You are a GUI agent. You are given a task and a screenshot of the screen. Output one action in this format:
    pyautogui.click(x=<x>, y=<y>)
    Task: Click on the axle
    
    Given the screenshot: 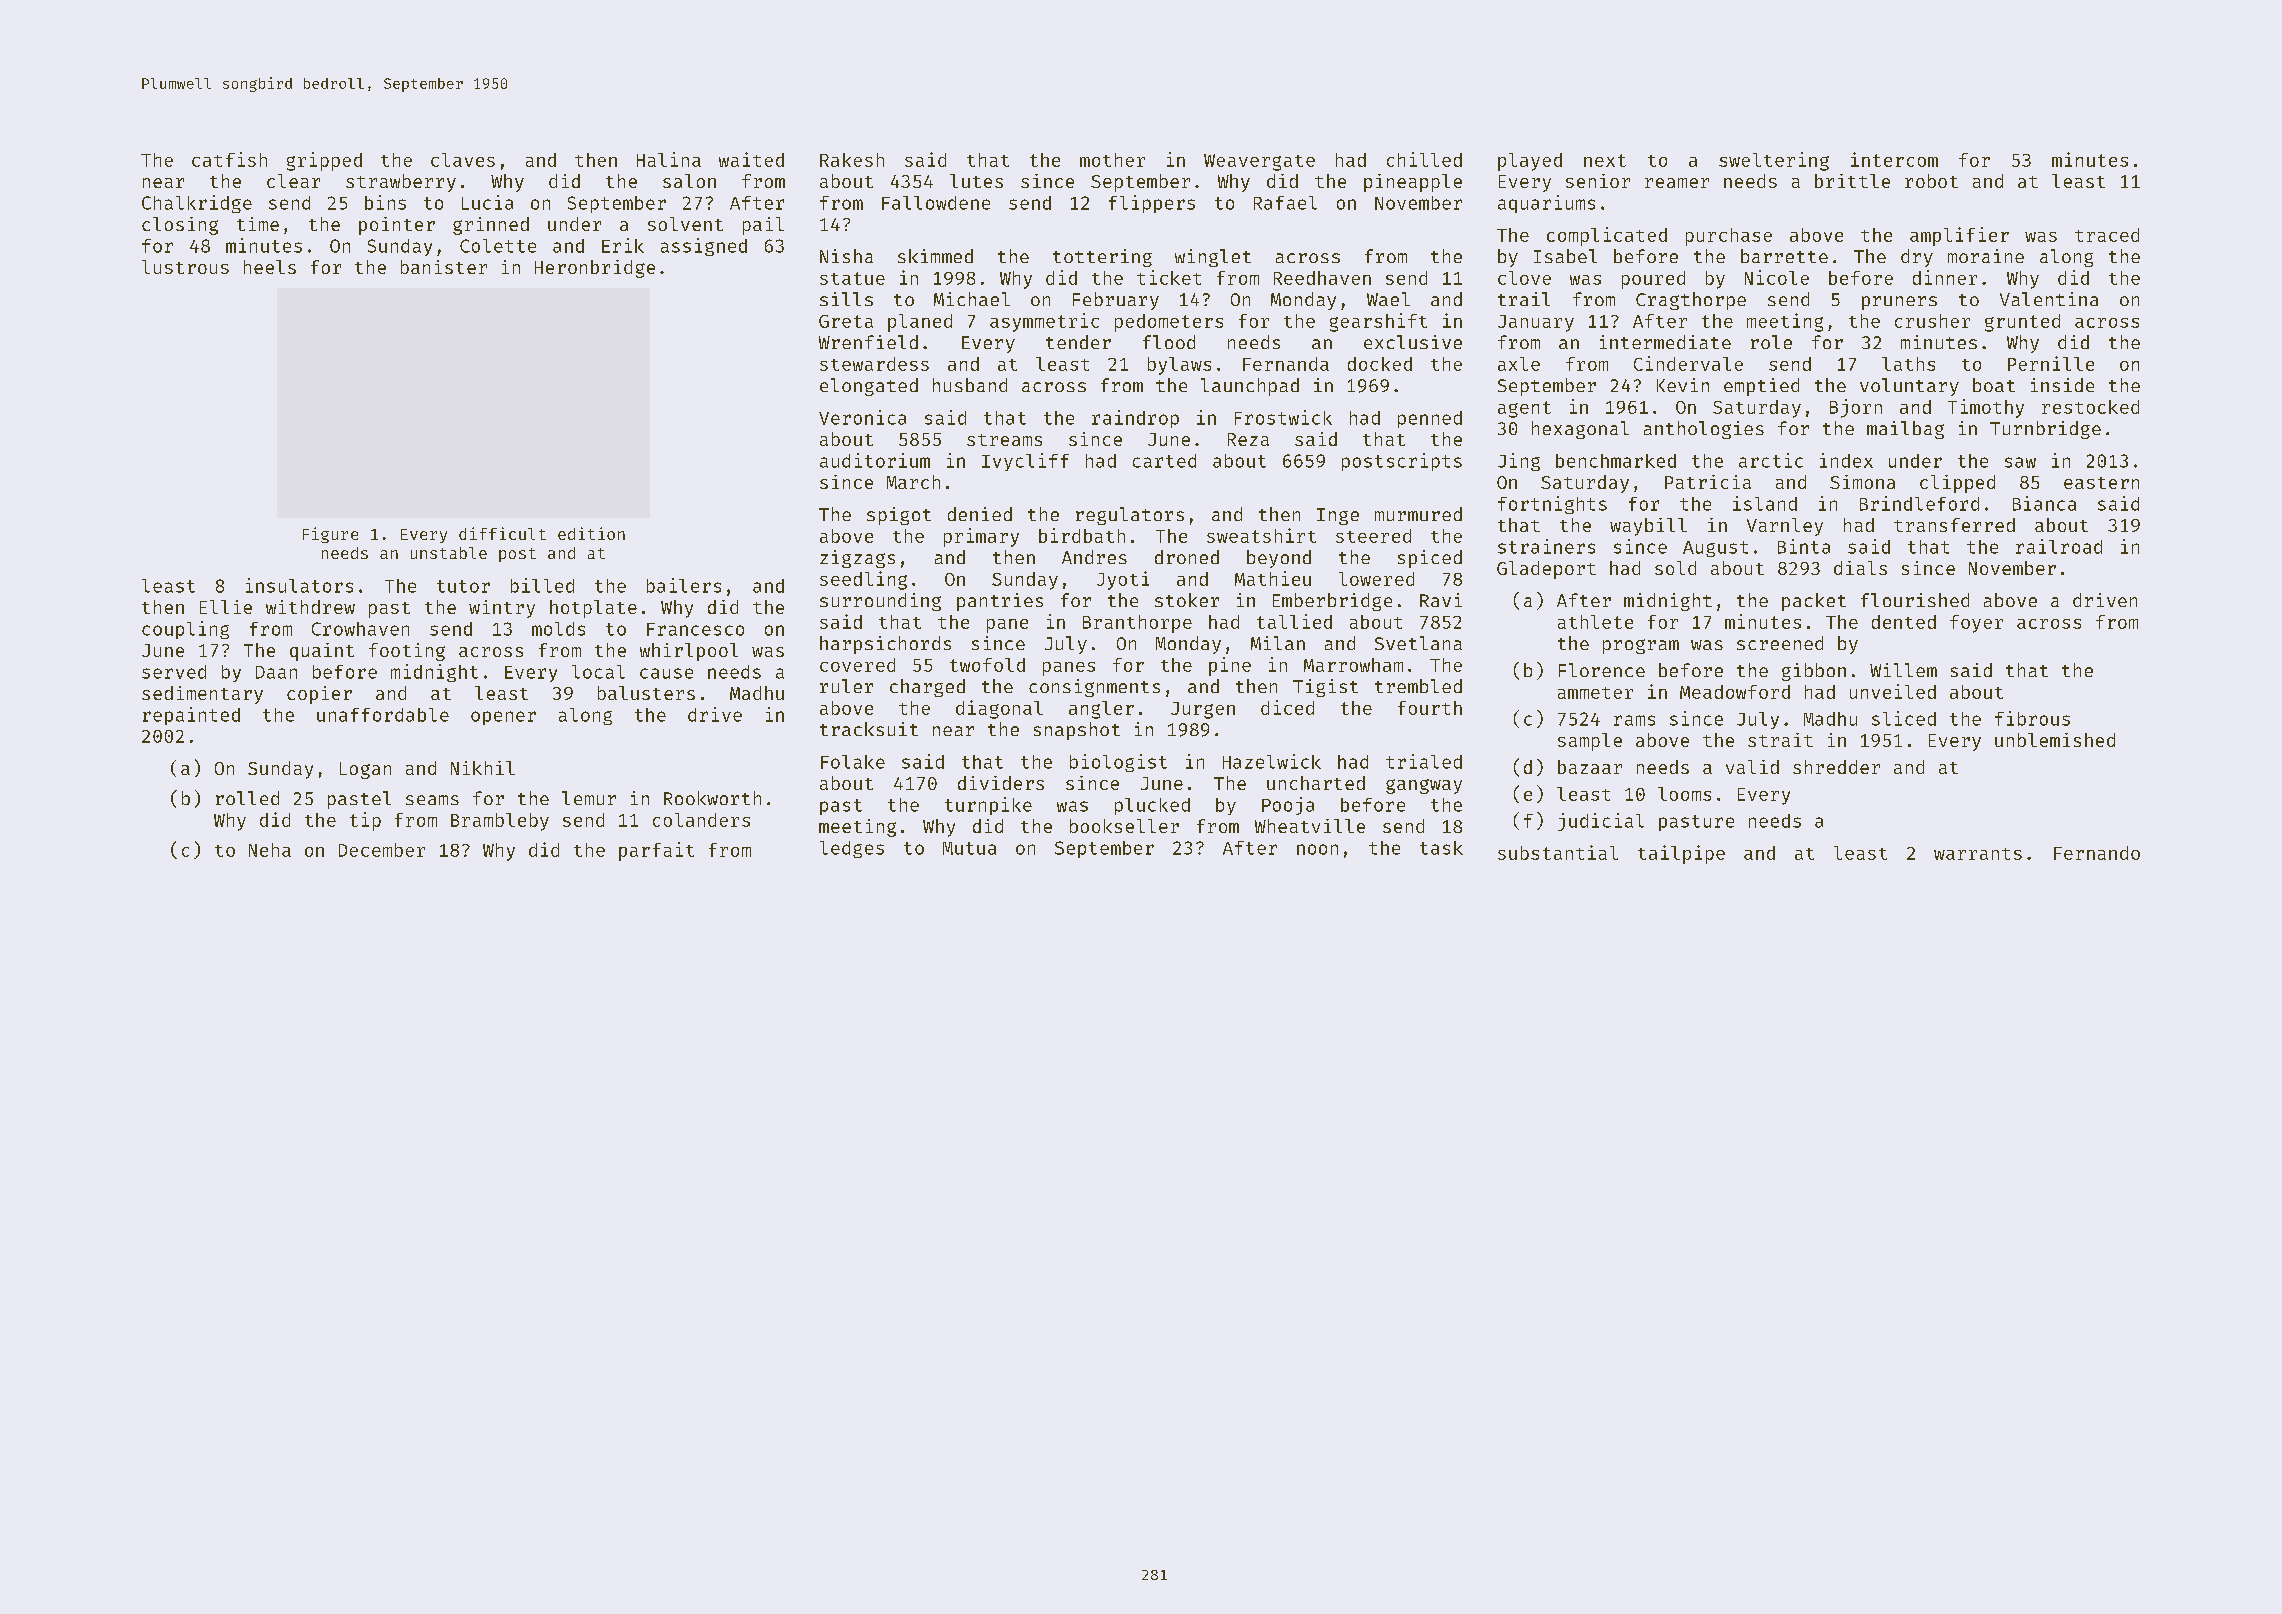 What is the action you would take?
    pyautogui.click(x=1519, y=364)
